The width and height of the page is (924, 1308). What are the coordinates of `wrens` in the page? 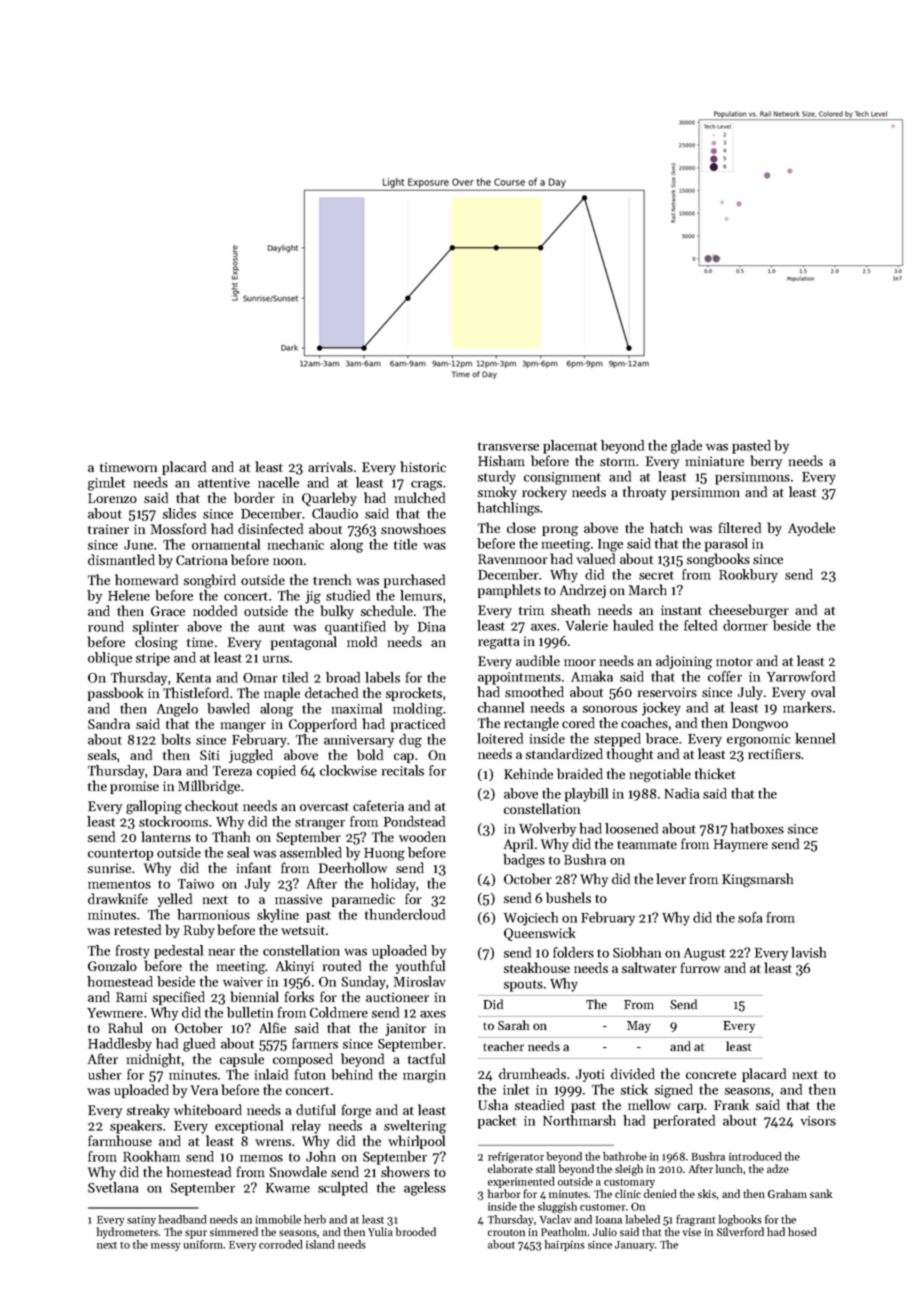 It's located at (273, 1142).
